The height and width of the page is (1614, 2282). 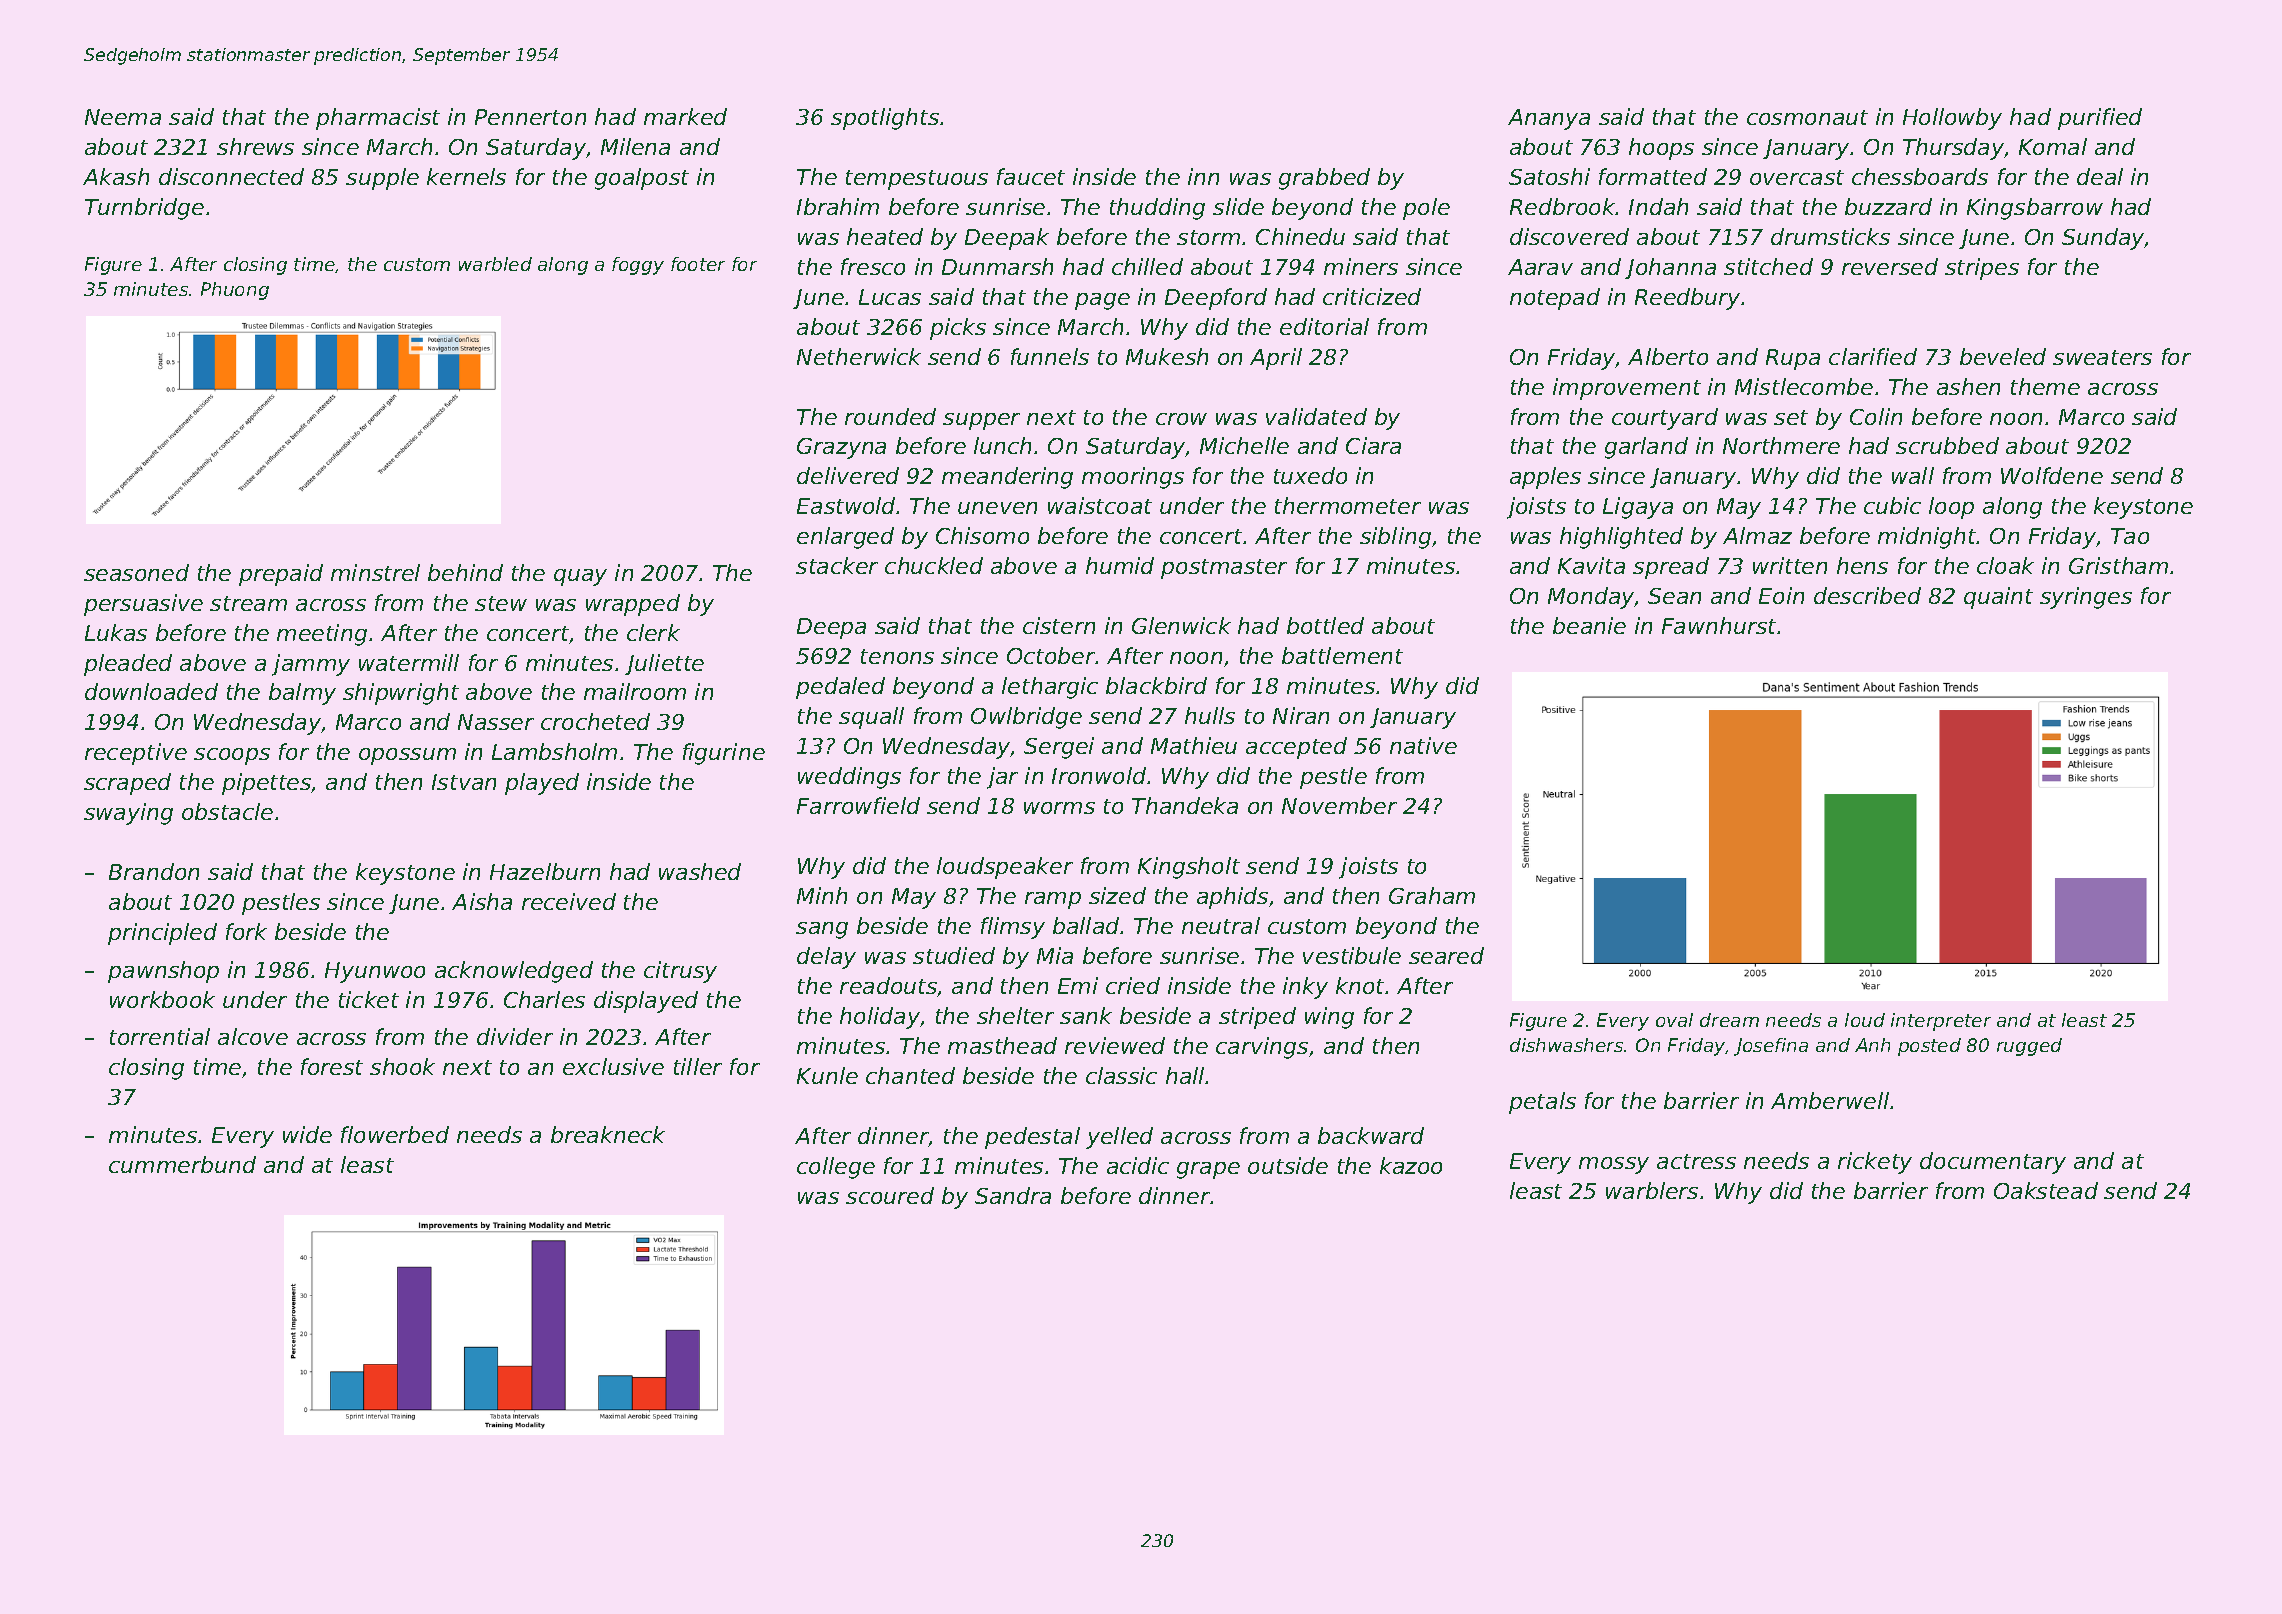 What do you see at coordinates (569, 901) in the page?
I see `received` at bounding box center [569, 901].
